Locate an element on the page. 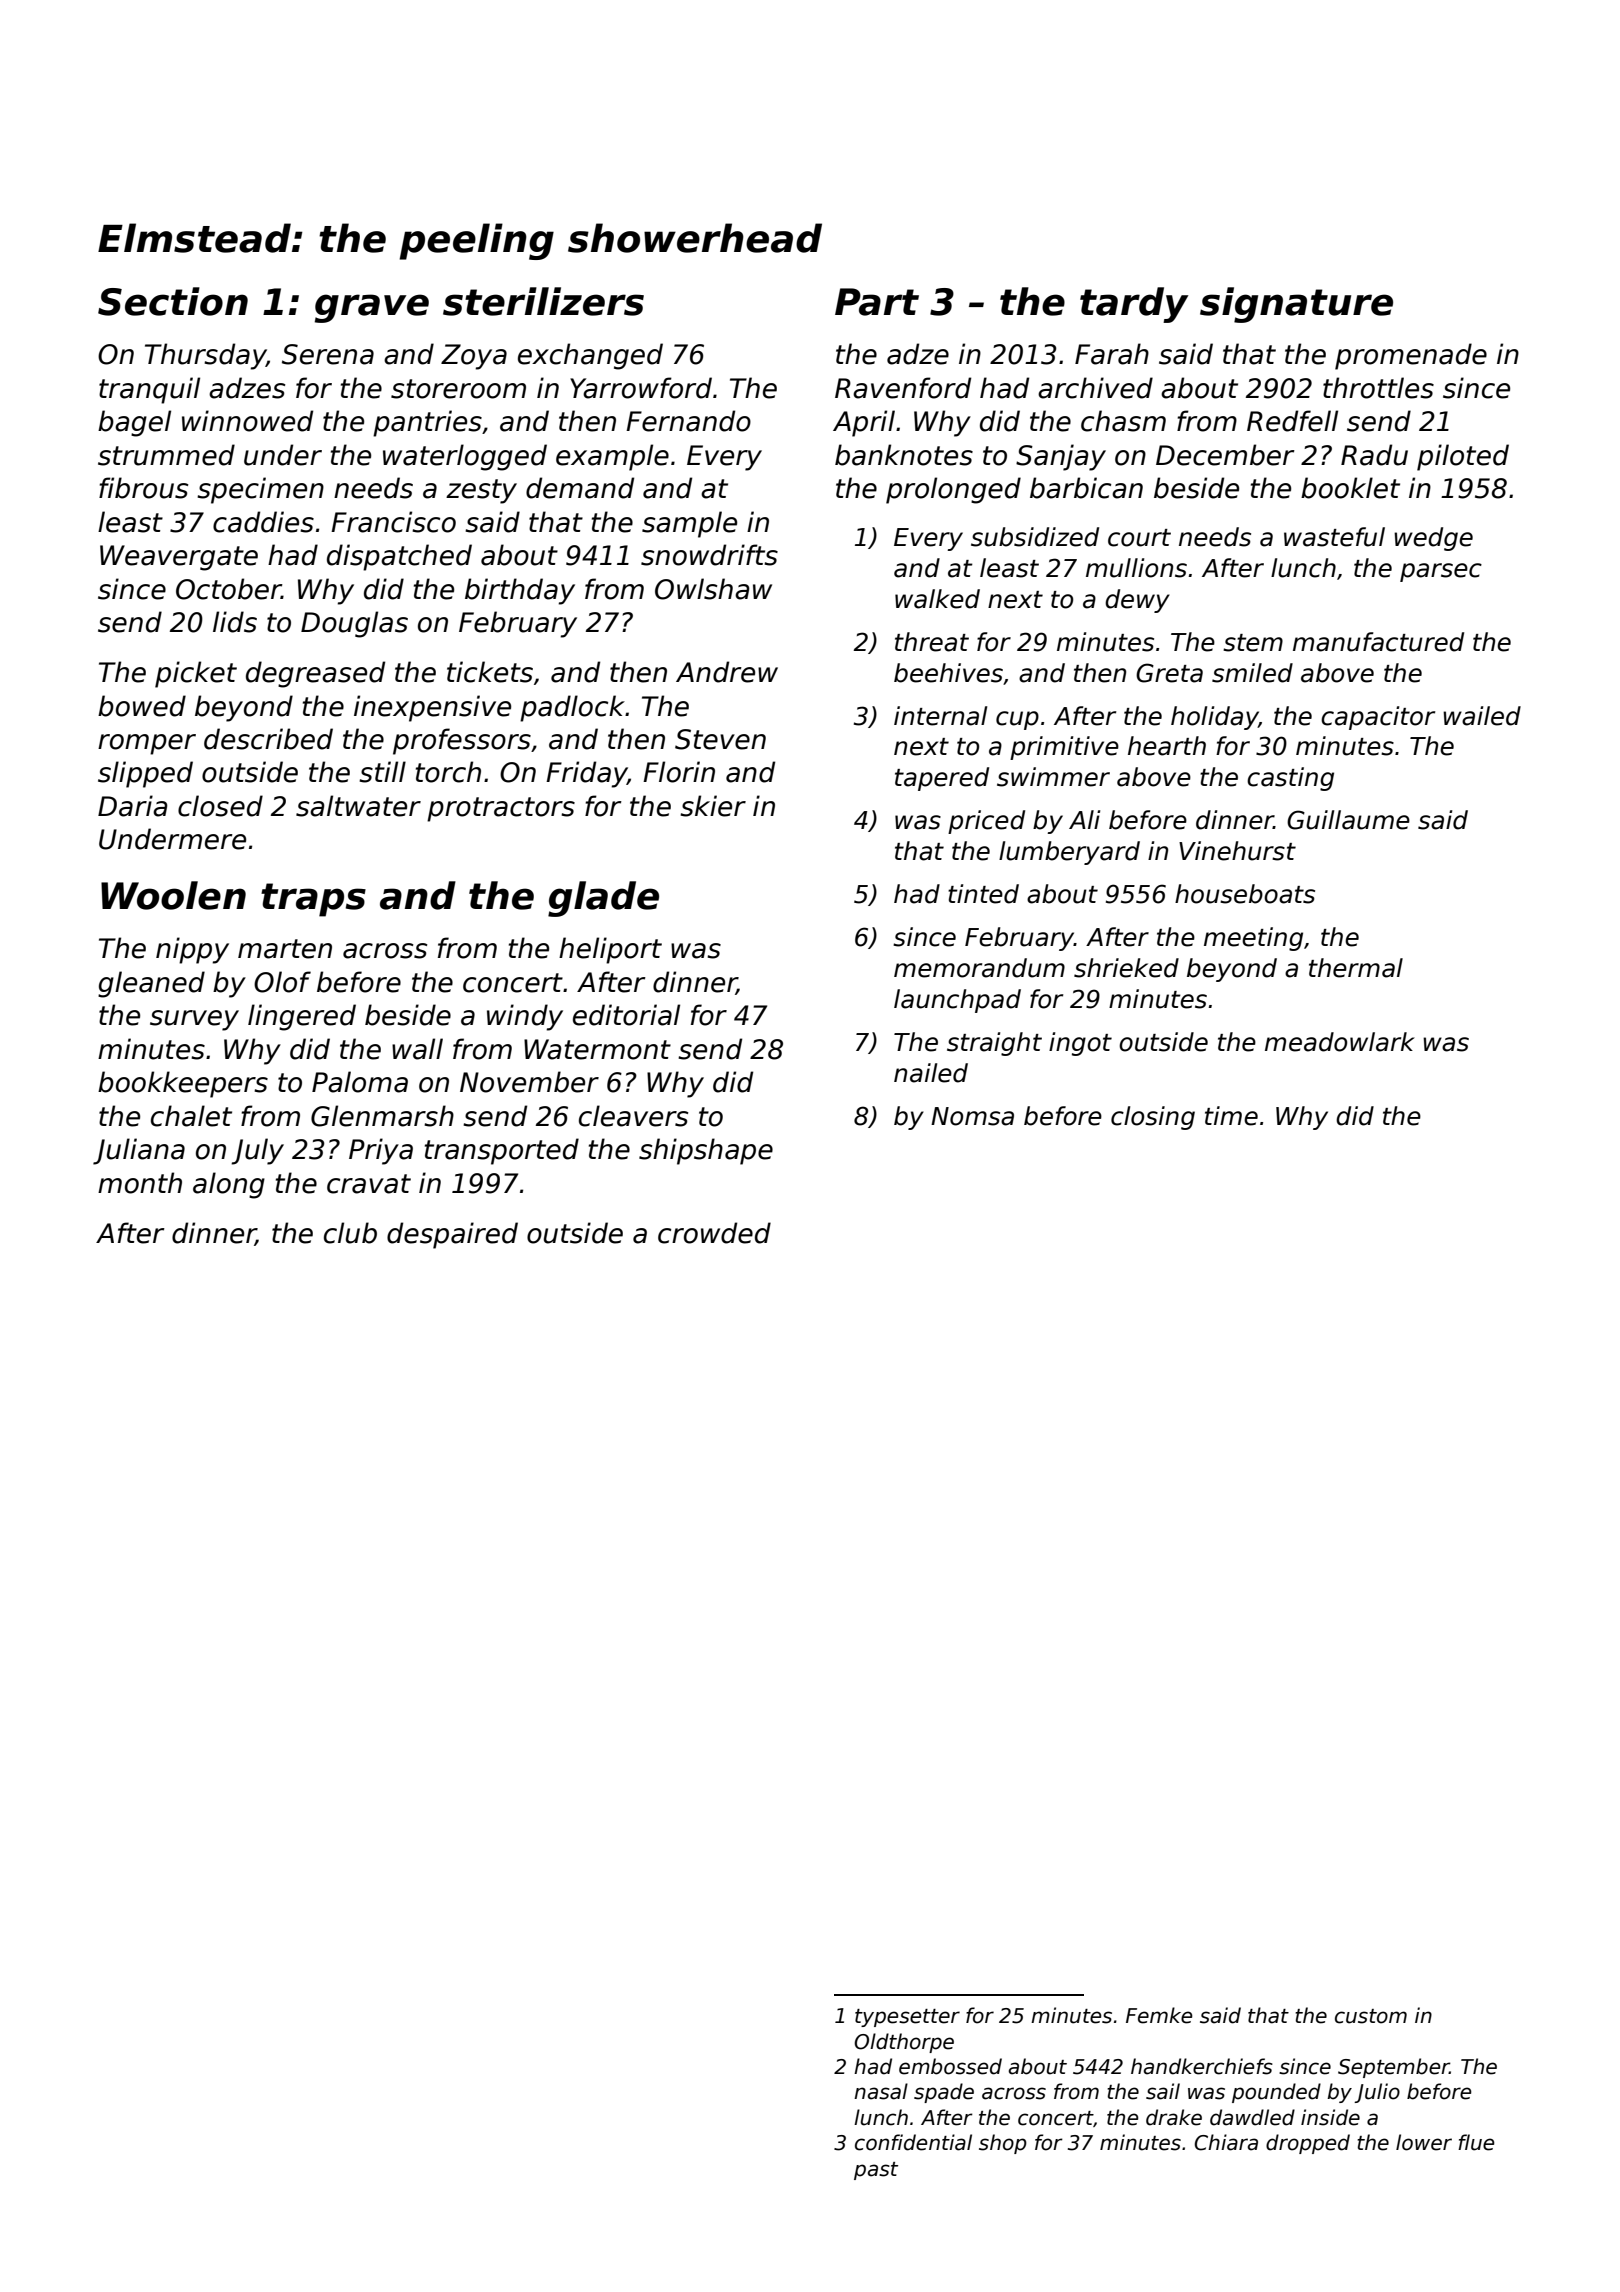 The height and width of the page is (2292, 1620). promenade is located at coordinates (1411, 356).
